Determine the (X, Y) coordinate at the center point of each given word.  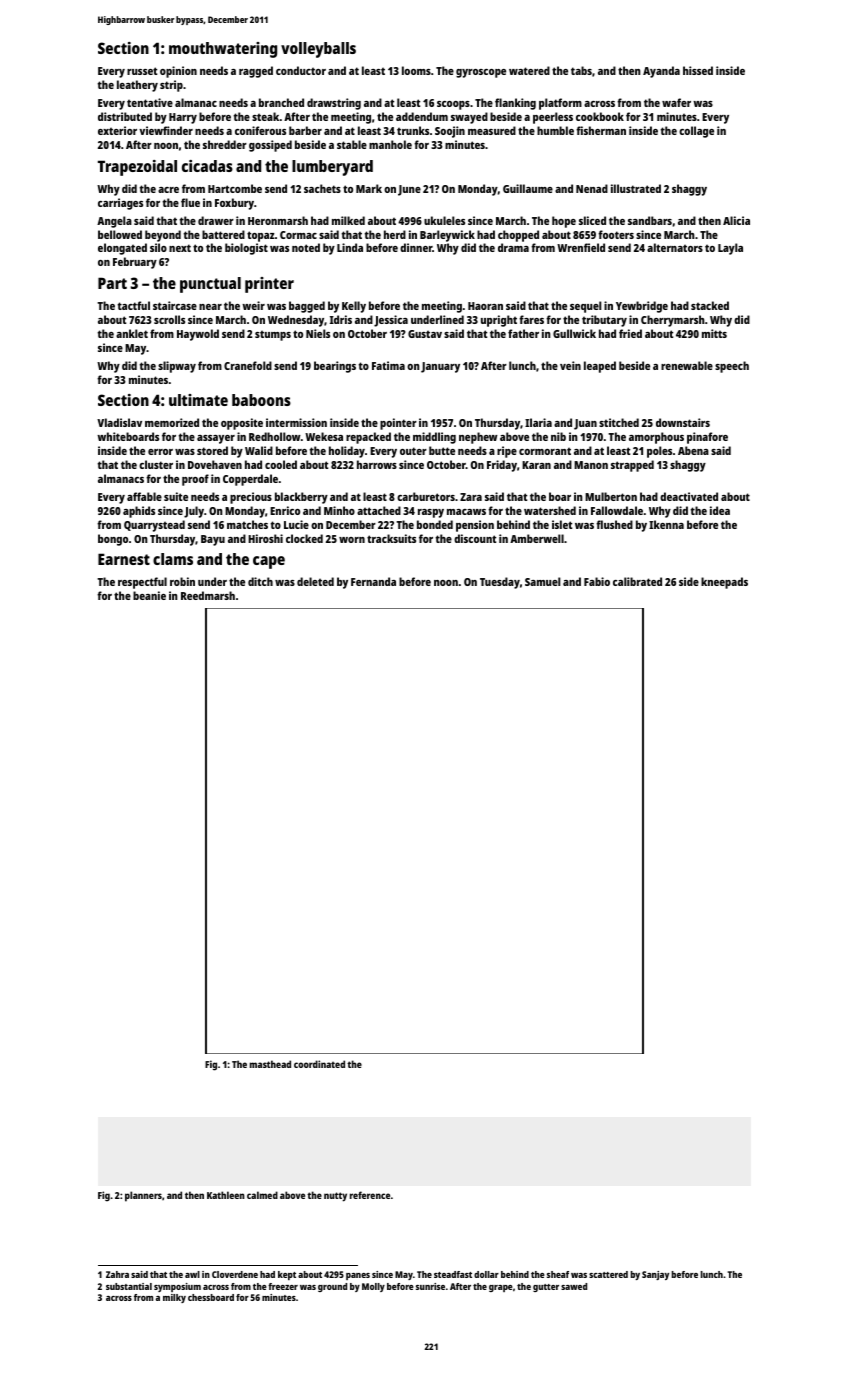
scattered (608, 1274)
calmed (262, 1195)
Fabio (597, 581)
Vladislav (119, 422)
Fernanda (373, 581)
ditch (260, 581)
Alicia (736, 220)
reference (370, 1195)
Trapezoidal (137, 168)
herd (395, 234)
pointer (398, 424)
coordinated (319, 1064)
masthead (270, 1064)
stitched (619, 422)
